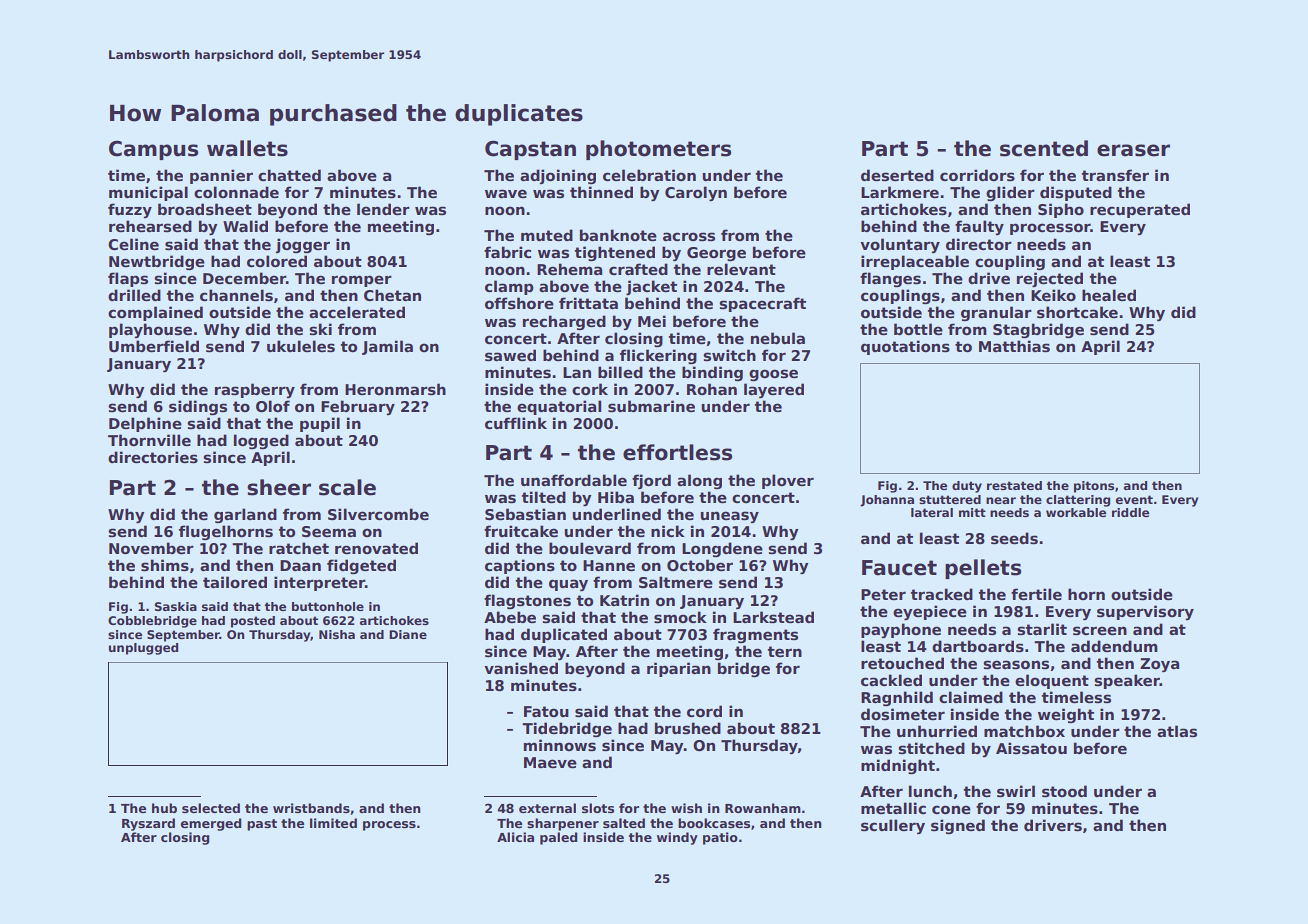 Image resolution: width=1308 pixels, height=924 pixels. I want to click on Campus, so click(153, 150).
